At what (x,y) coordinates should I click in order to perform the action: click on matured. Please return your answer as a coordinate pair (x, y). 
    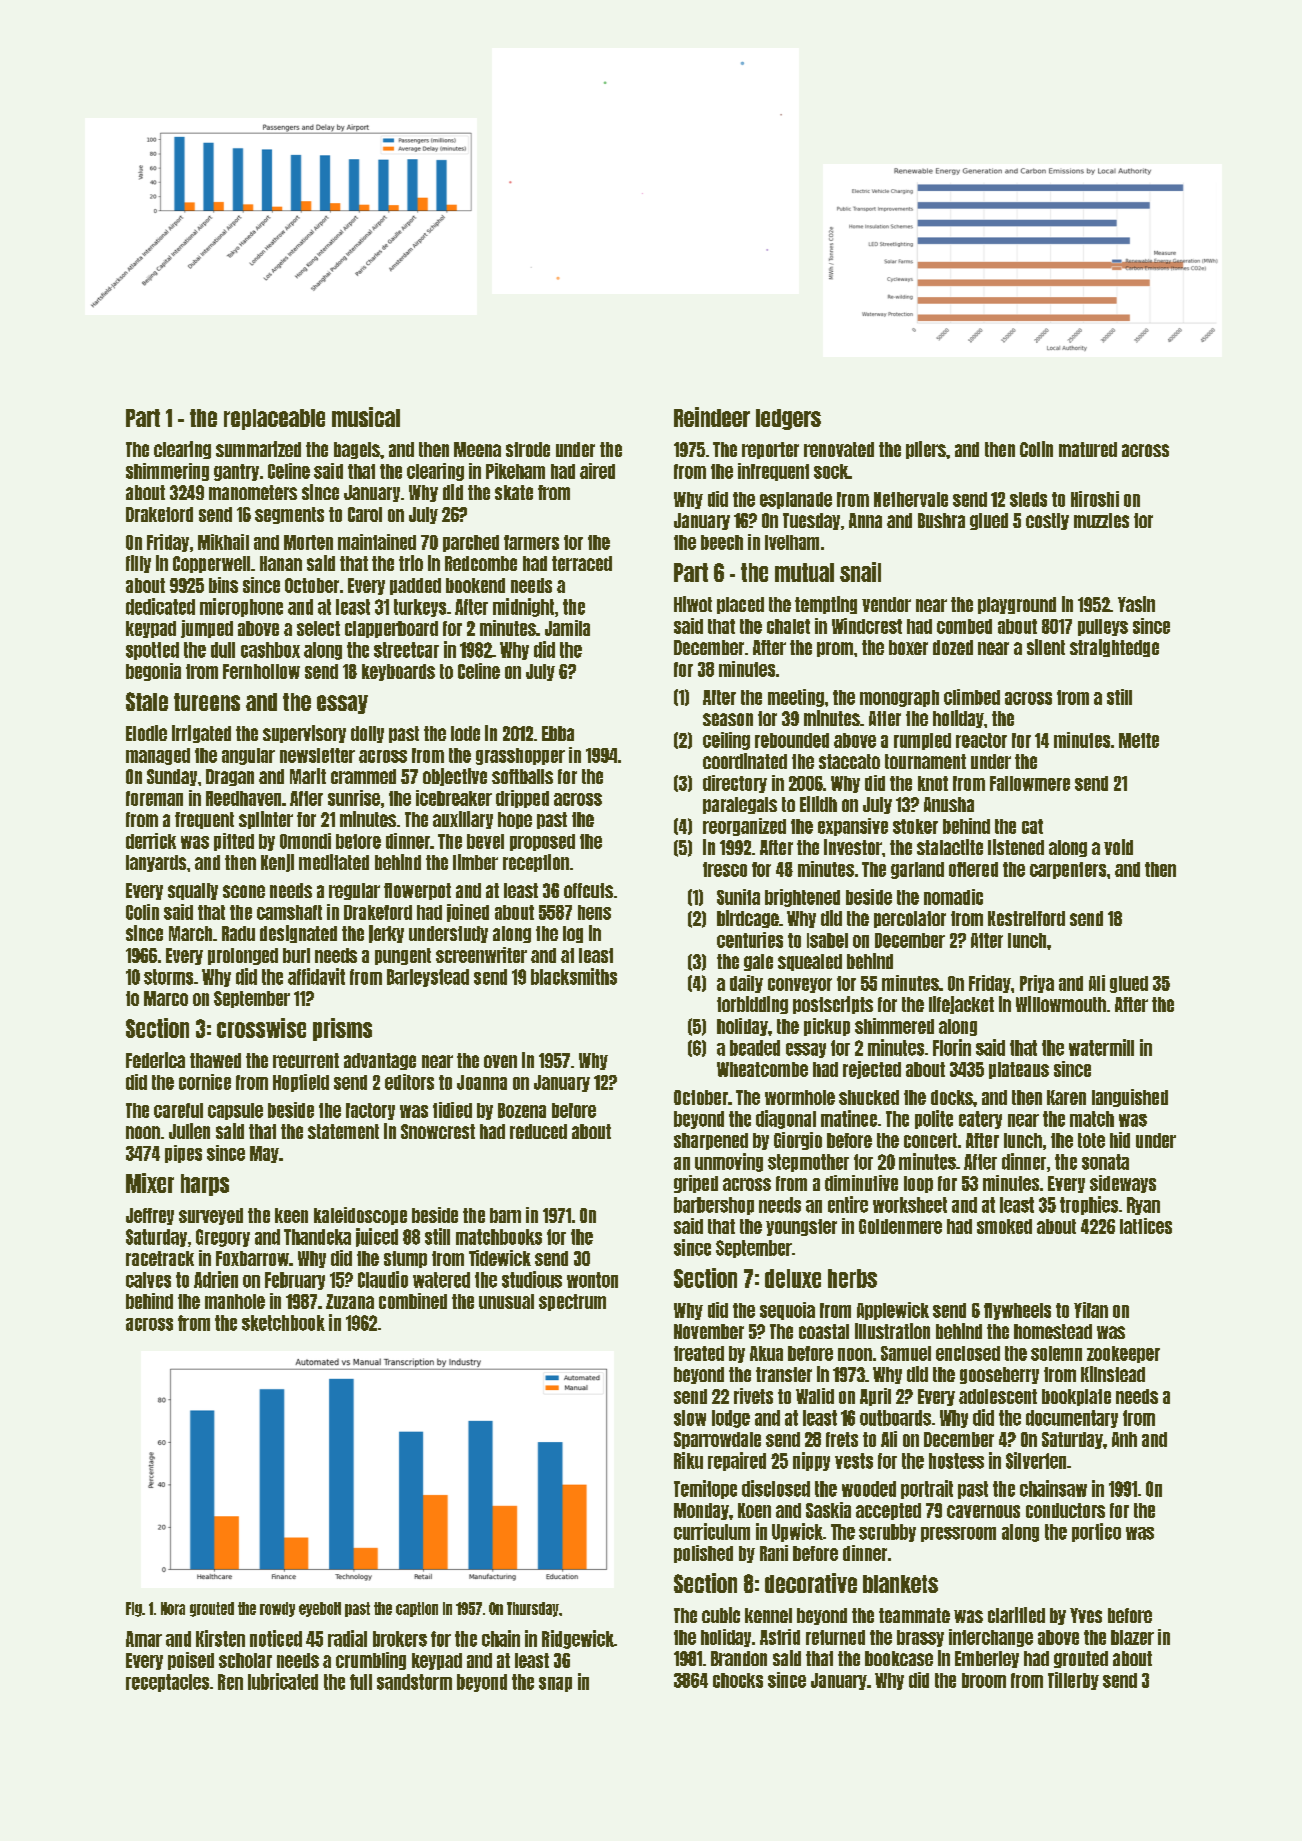
    Looking at the image, I should click on (1088, 449).
